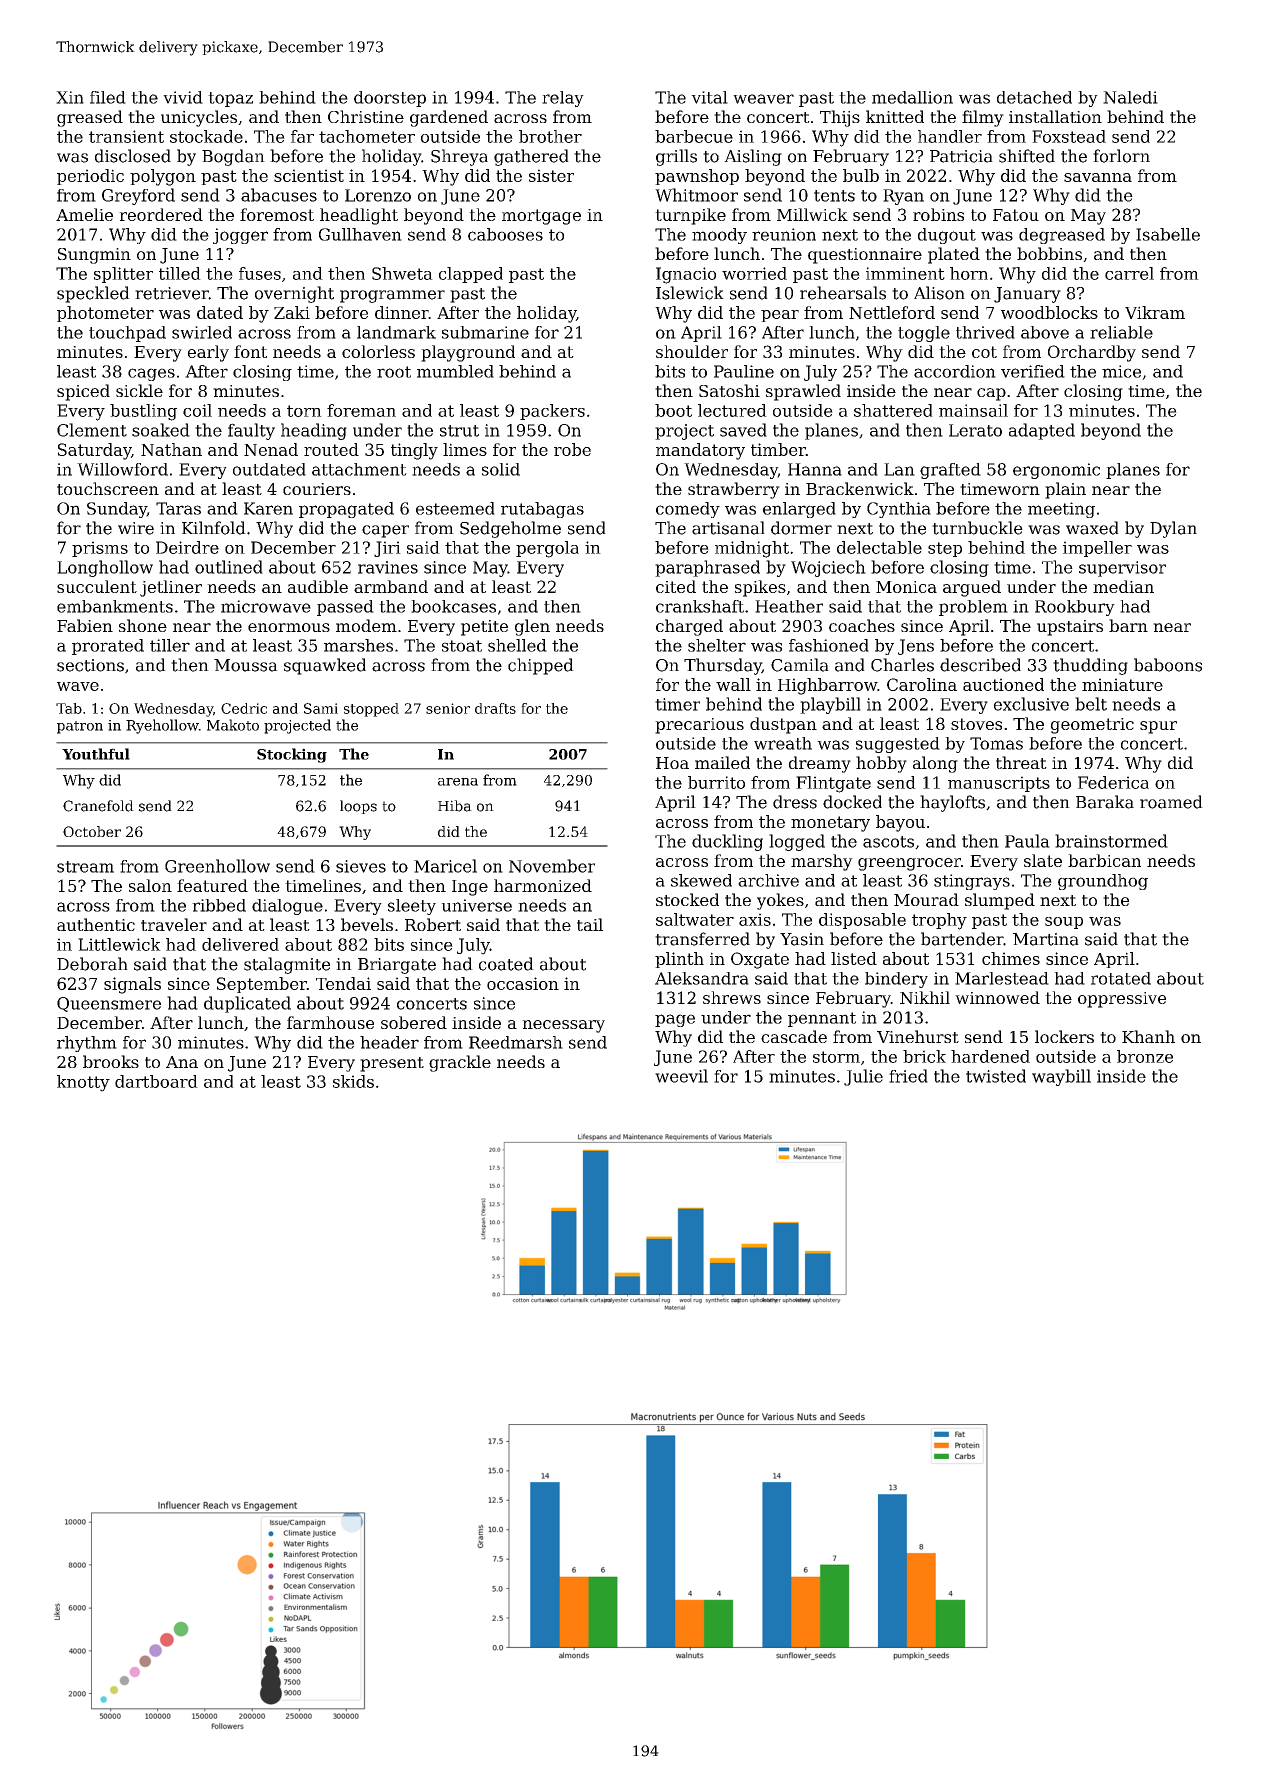 This image has width=1263, height=1787. Describe the element at coordinates (1092, 726) in the image. I see `geometric` at that location.
